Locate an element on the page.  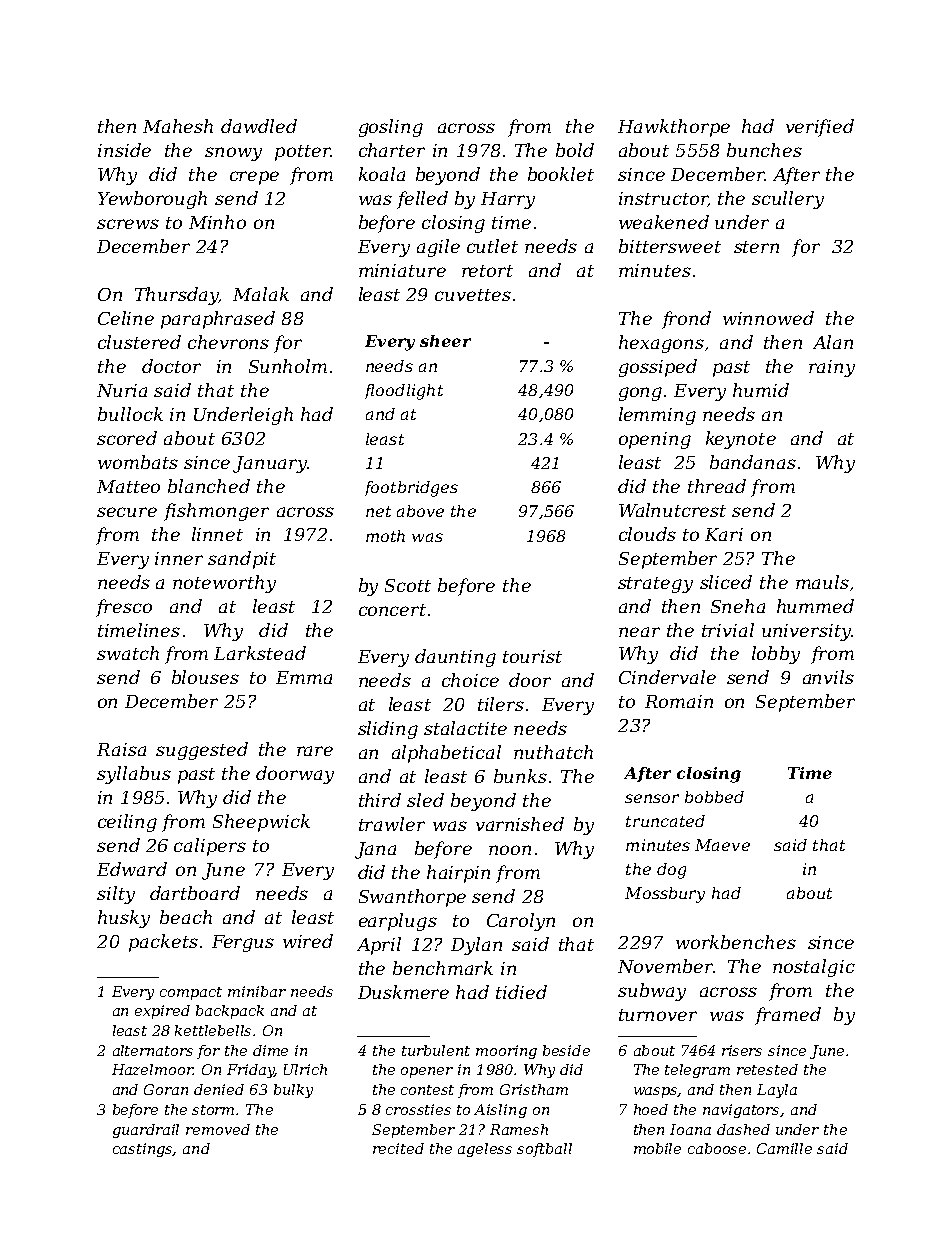
Raisa is located at coordinates (121, 749).
